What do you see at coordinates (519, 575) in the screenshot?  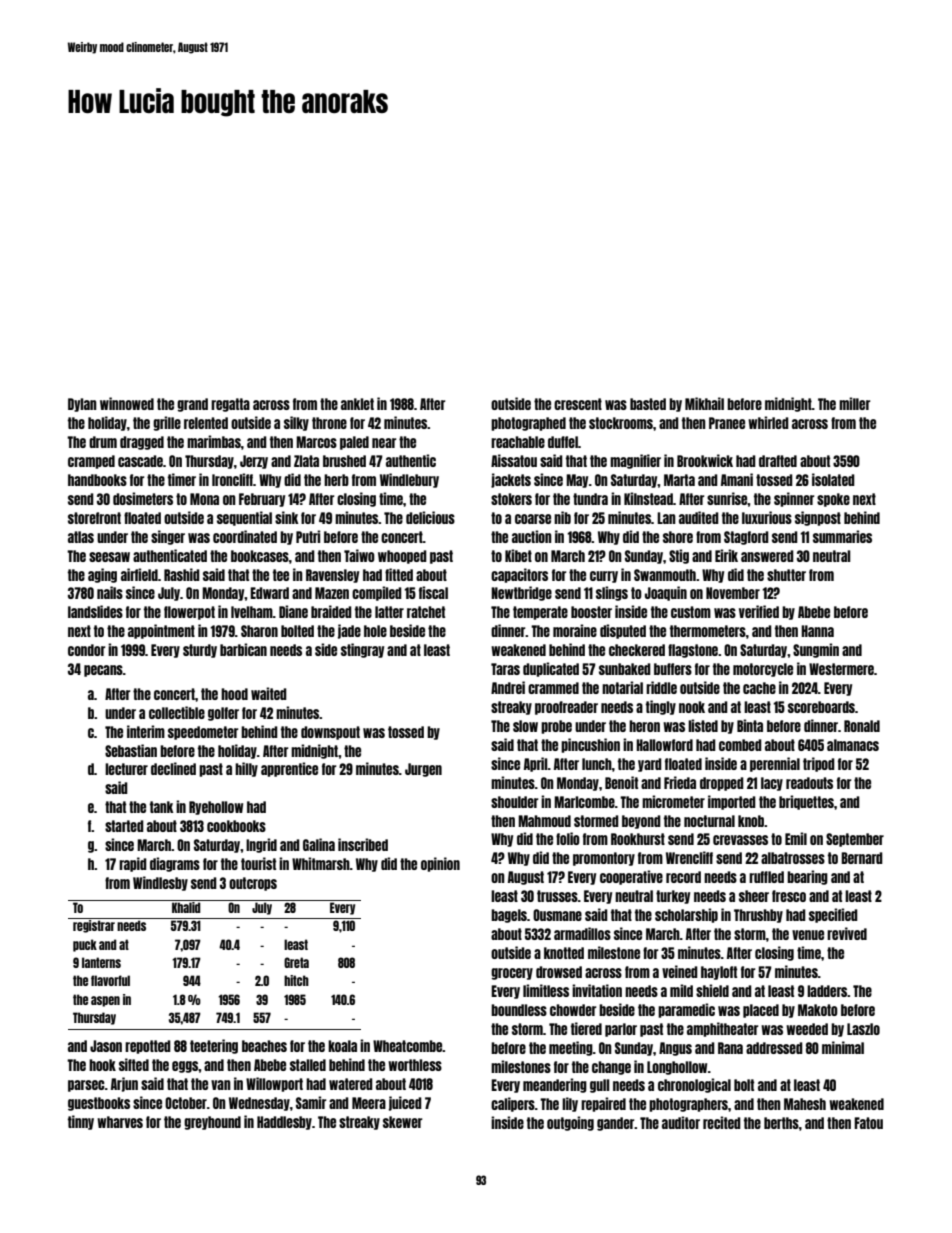 I see `capacitors` at bounding box center [519, 575].
